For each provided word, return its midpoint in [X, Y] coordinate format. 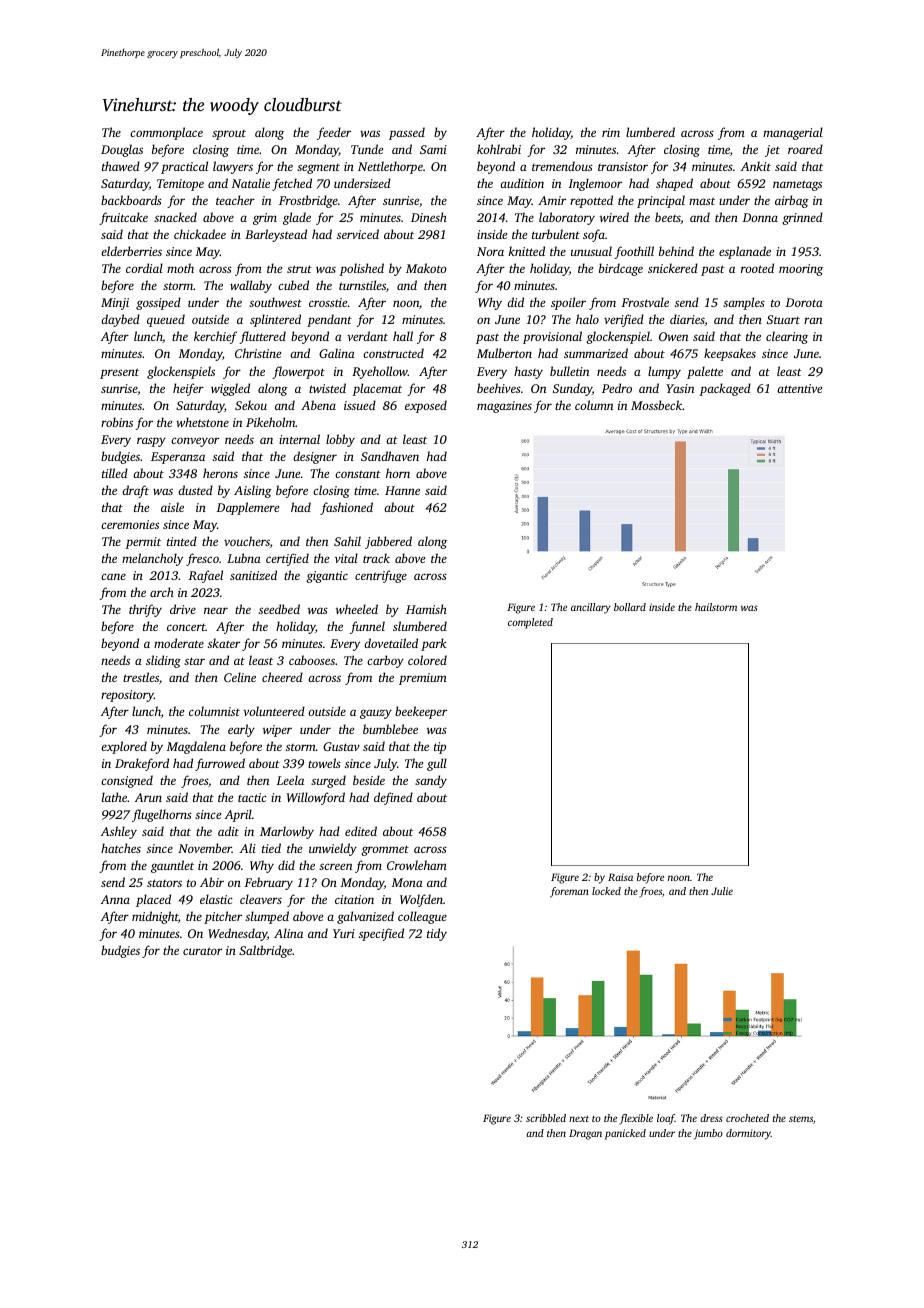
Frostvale [645, 302]
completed [530, 623]
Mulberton [504, 353]
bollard [630, 607]
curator [202, 951]
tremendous [562, 166]
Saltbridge [266, 951]
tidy [437, 934]
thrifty [145, 610]
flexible [636, 1119]
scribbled [546, 1118]
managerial [793, 133]
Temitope [180, 185]
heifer [188, 389]
